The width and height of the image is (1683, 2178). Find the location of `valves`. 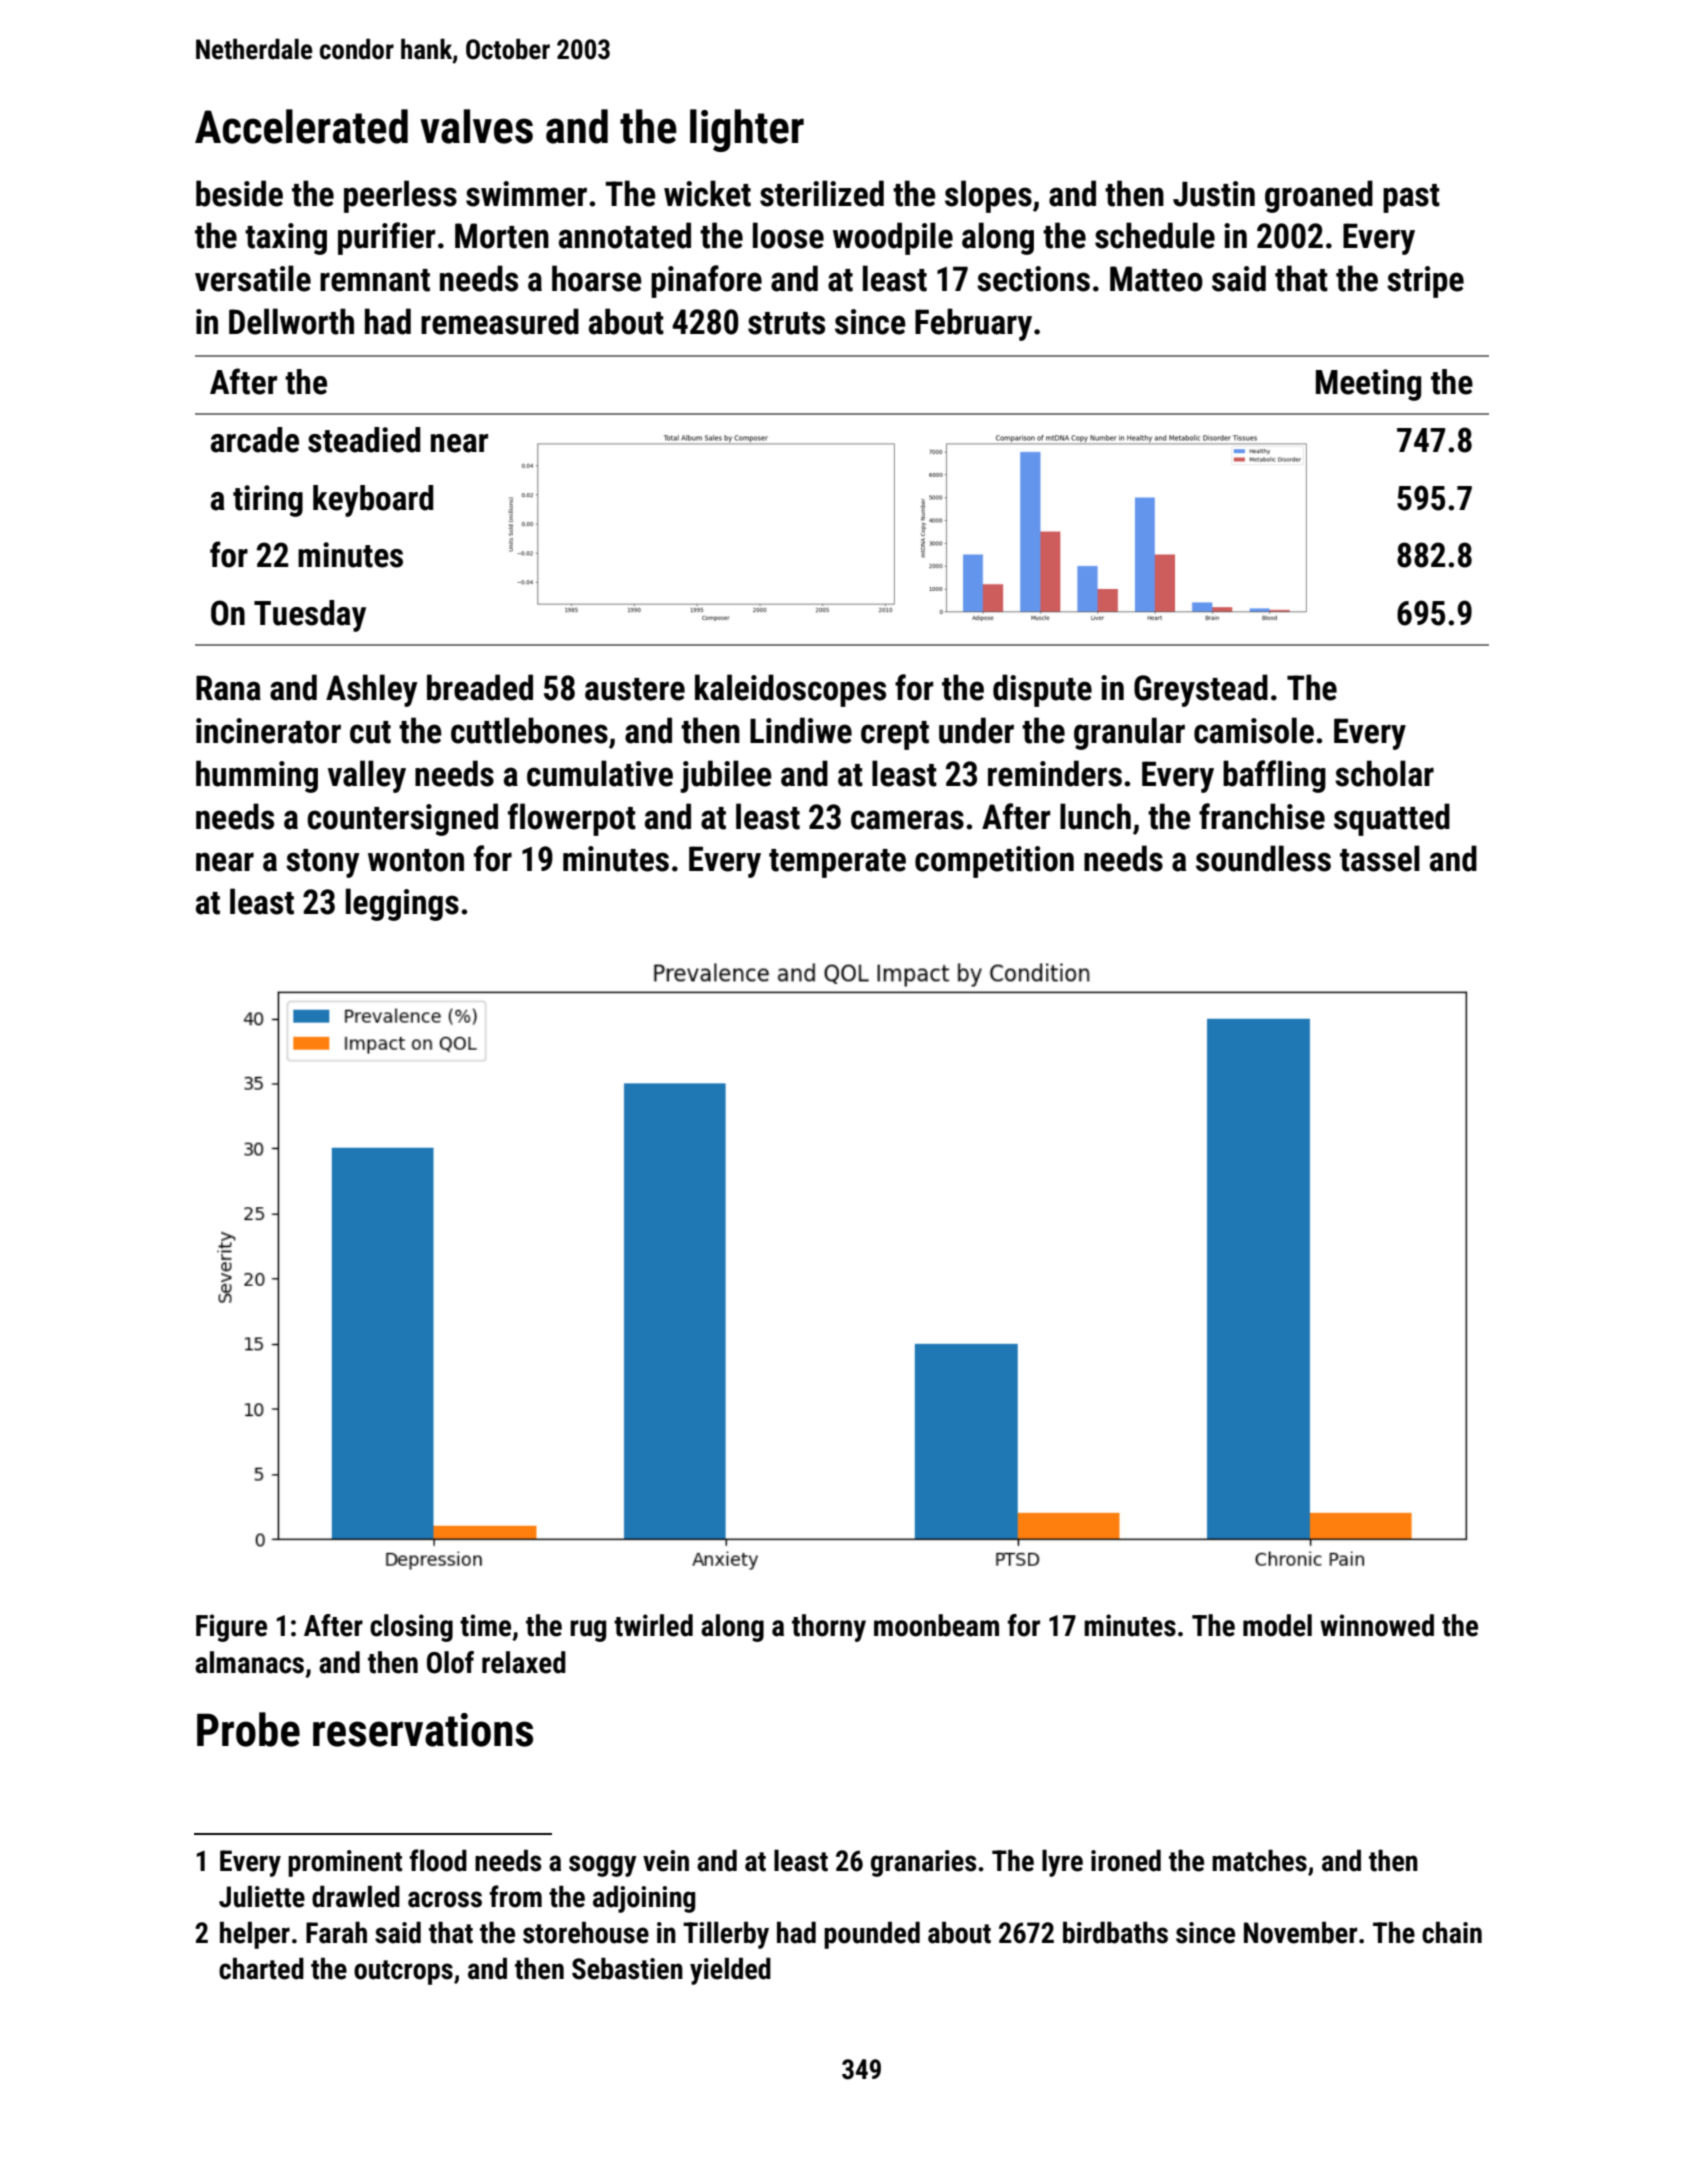

valves is located at coordinates (476, 126).
